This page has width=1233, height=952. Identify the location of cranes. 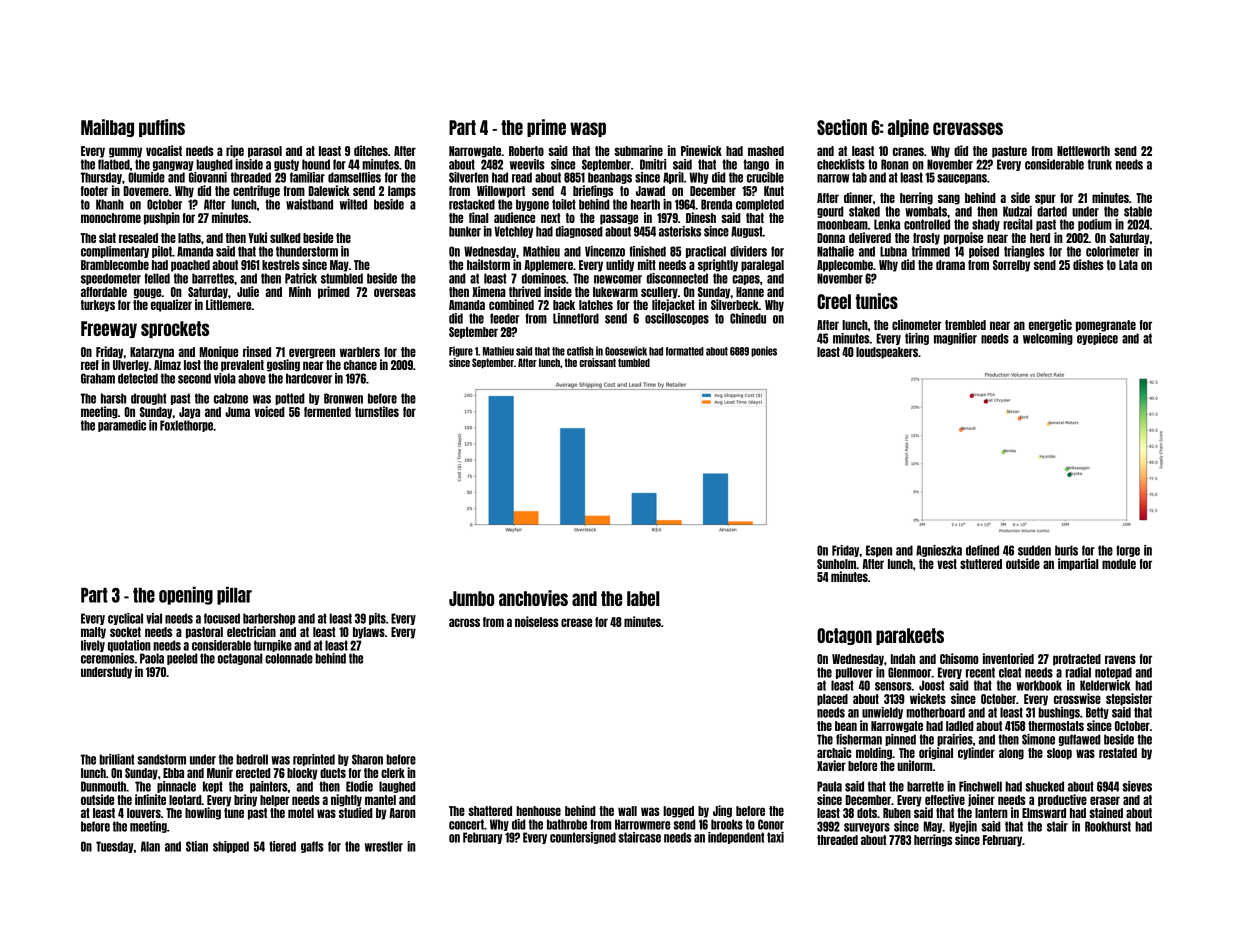
(908, 151).
